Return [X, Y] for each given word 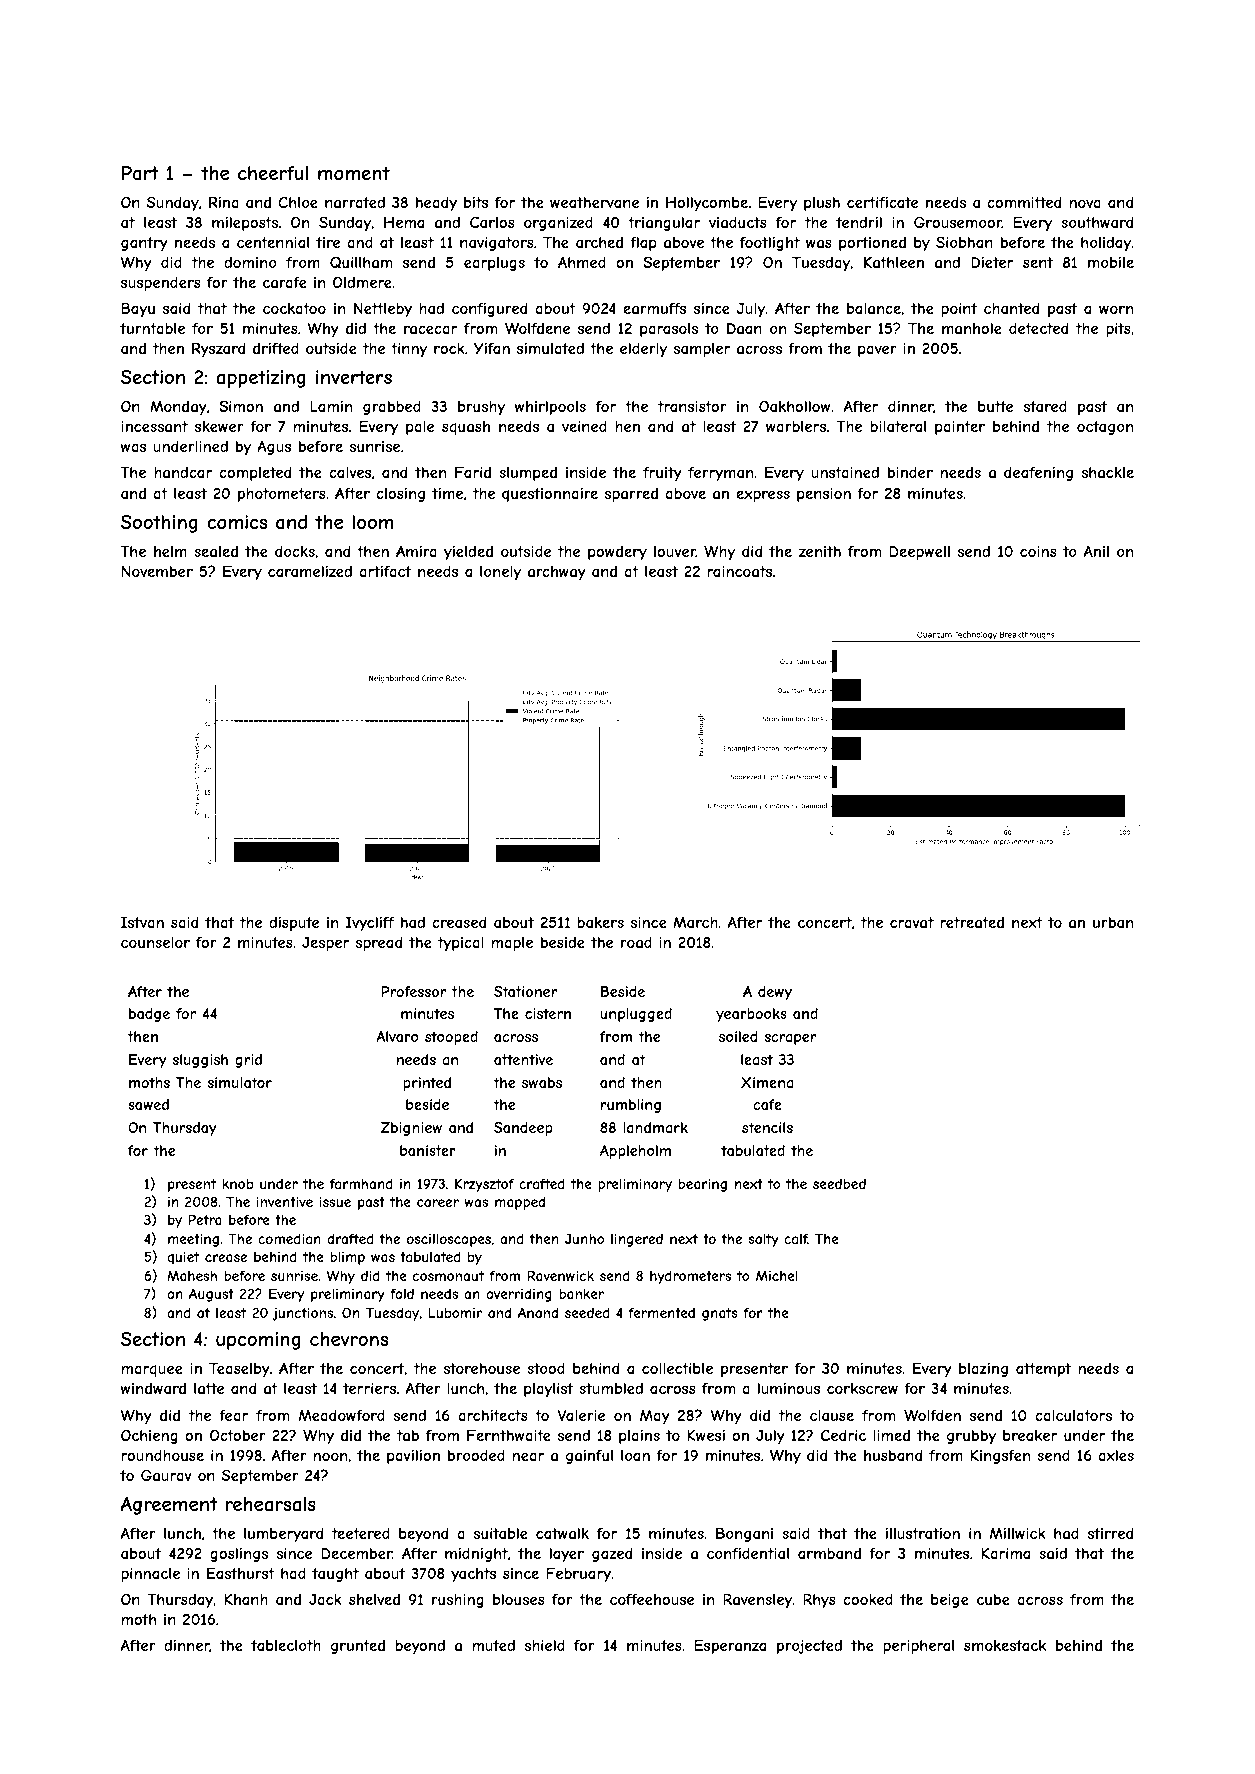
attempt [1043, 1370]
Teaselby [239, 1369]
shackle [1108, 472]
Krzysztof [484, 1185]
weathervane [594, 202]
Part [140, 173]
